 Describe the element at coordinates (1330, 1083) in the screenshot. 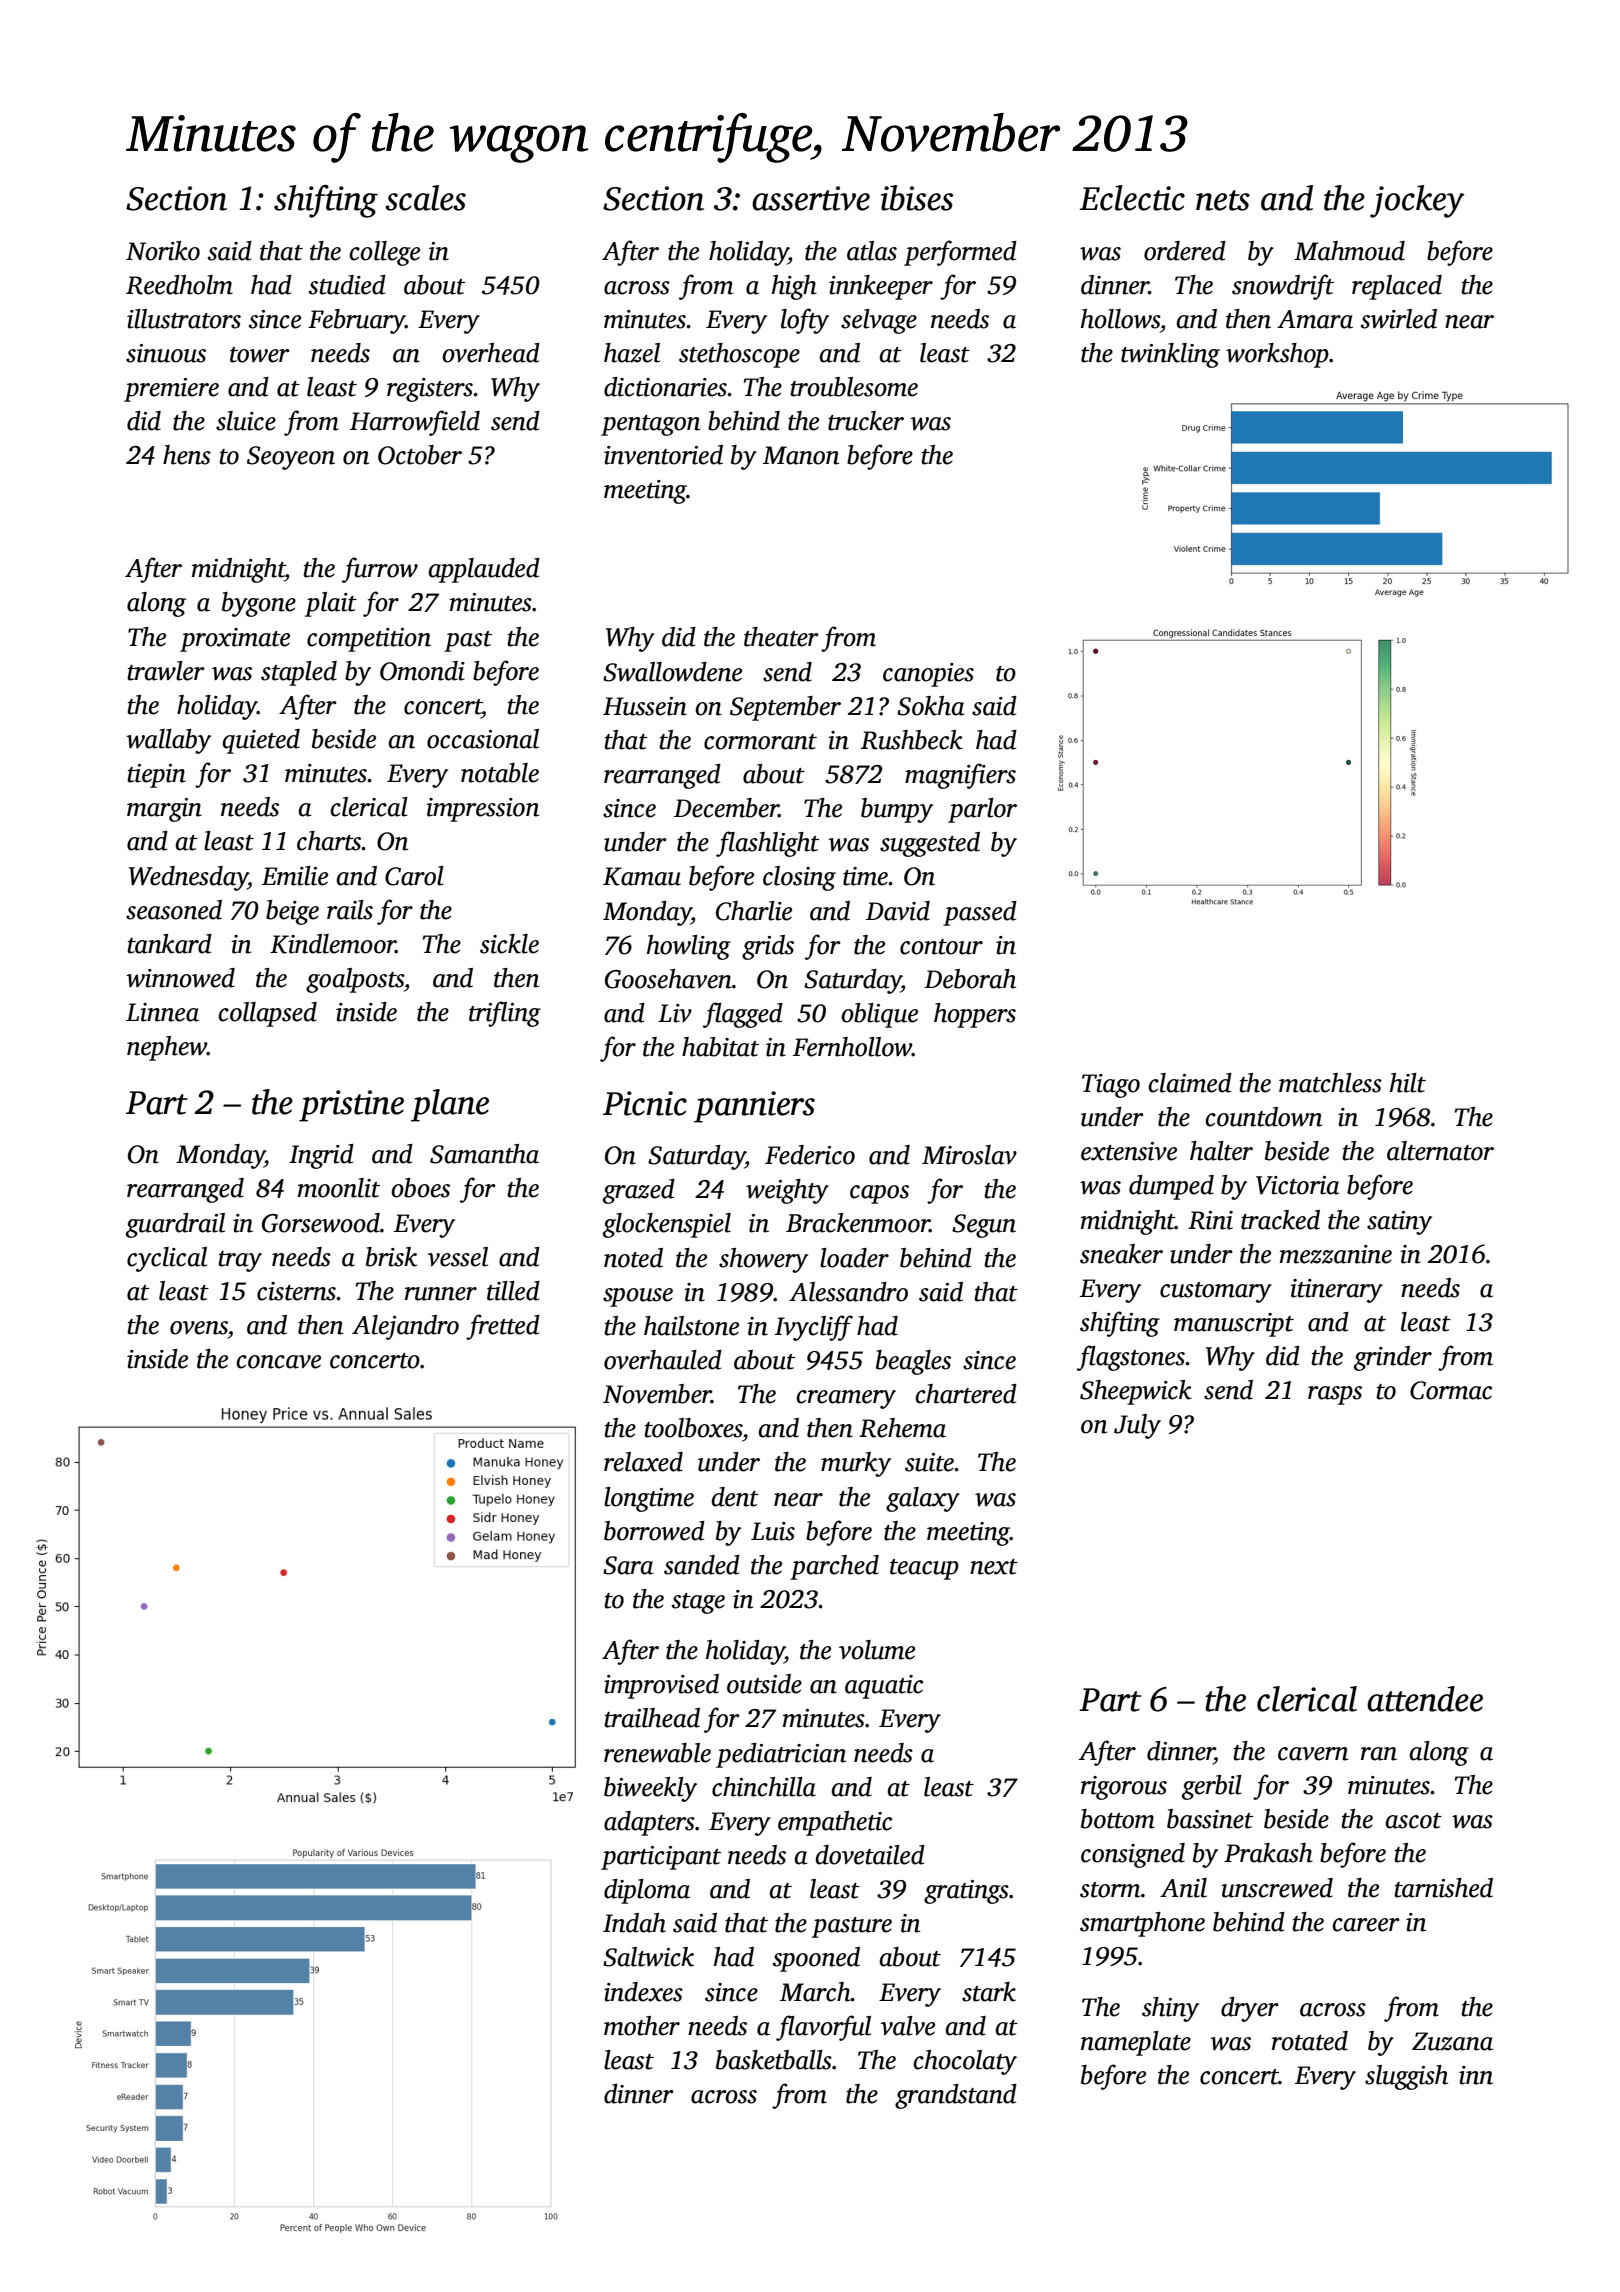

I see `matchless` at that location.
